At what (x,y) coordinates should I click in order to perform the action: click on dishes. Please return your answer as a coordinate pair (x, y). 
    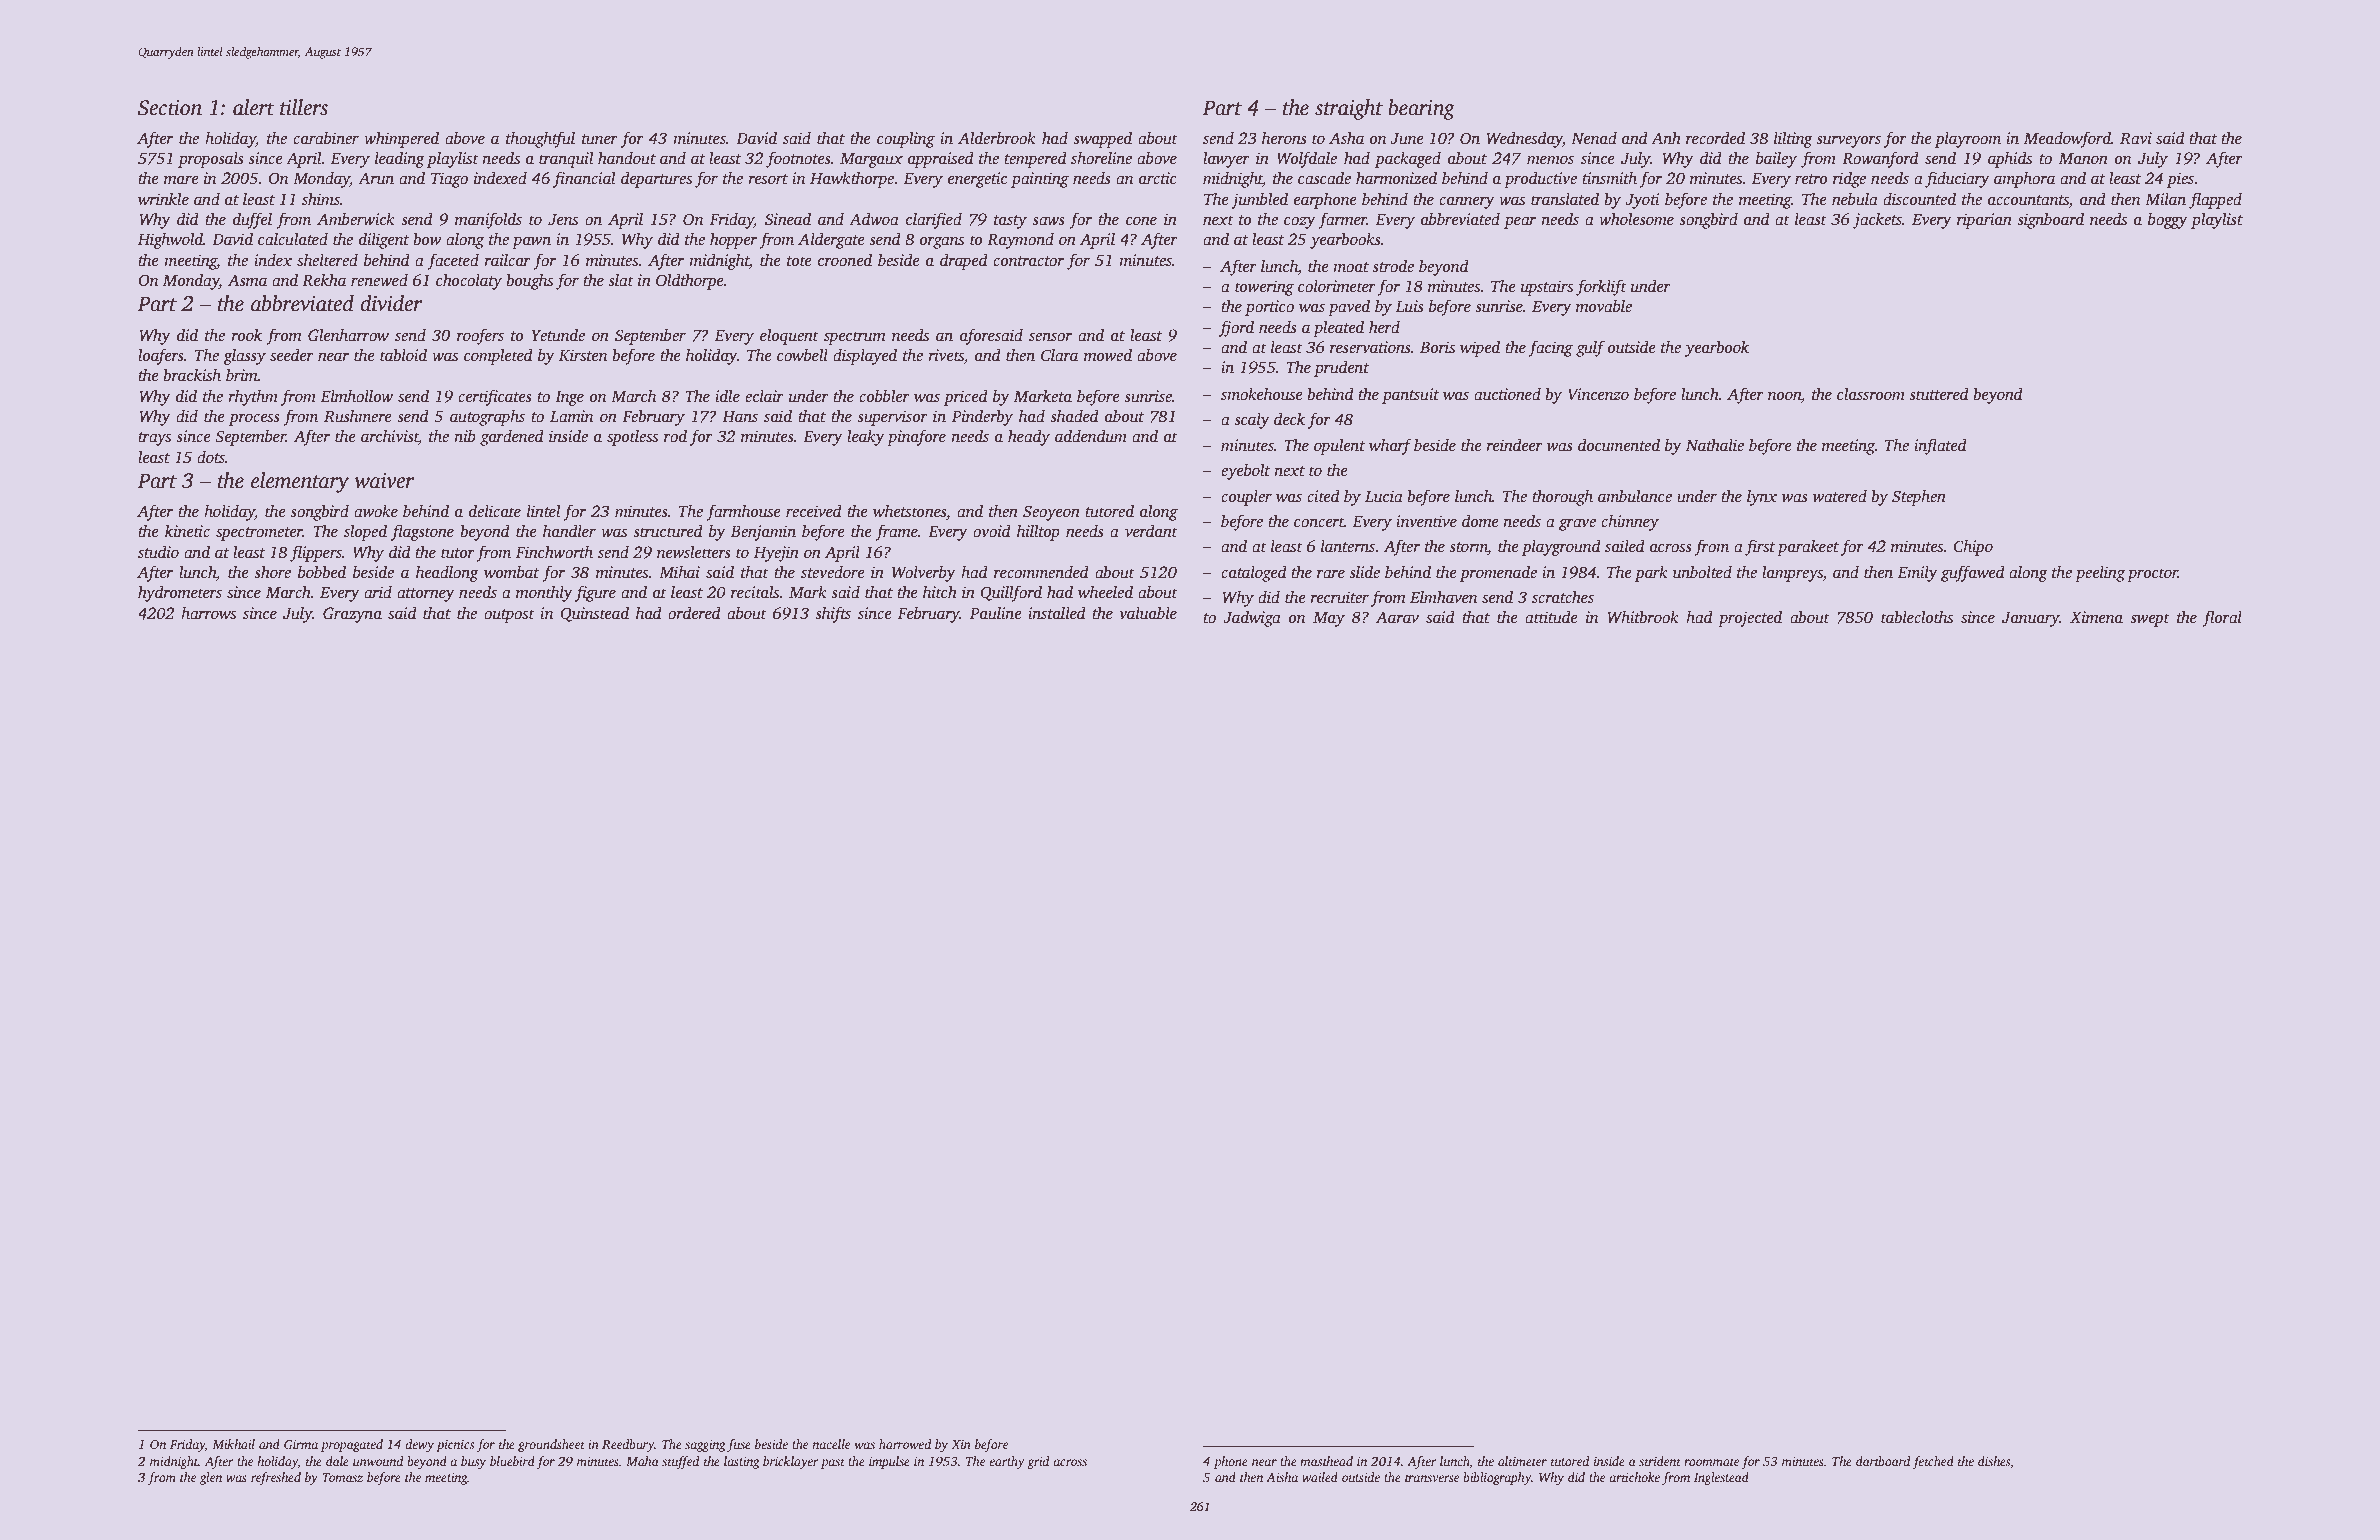
    Looking at the image, I should click on (1994, 1461).
